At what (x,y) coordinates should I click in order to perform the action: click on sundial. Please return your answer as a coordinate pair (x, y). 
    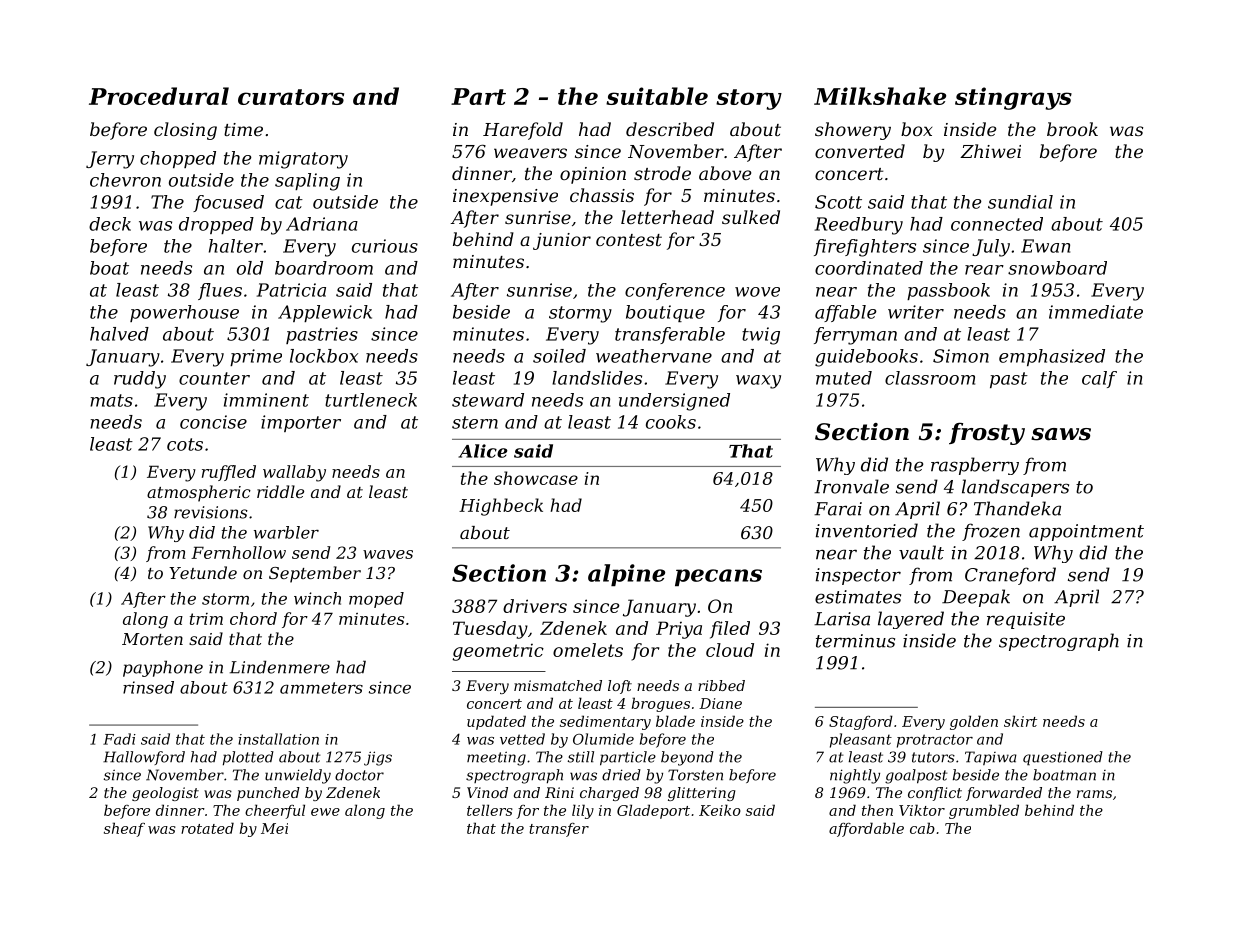
    Looking at the image, I should click on (1020, 202).
